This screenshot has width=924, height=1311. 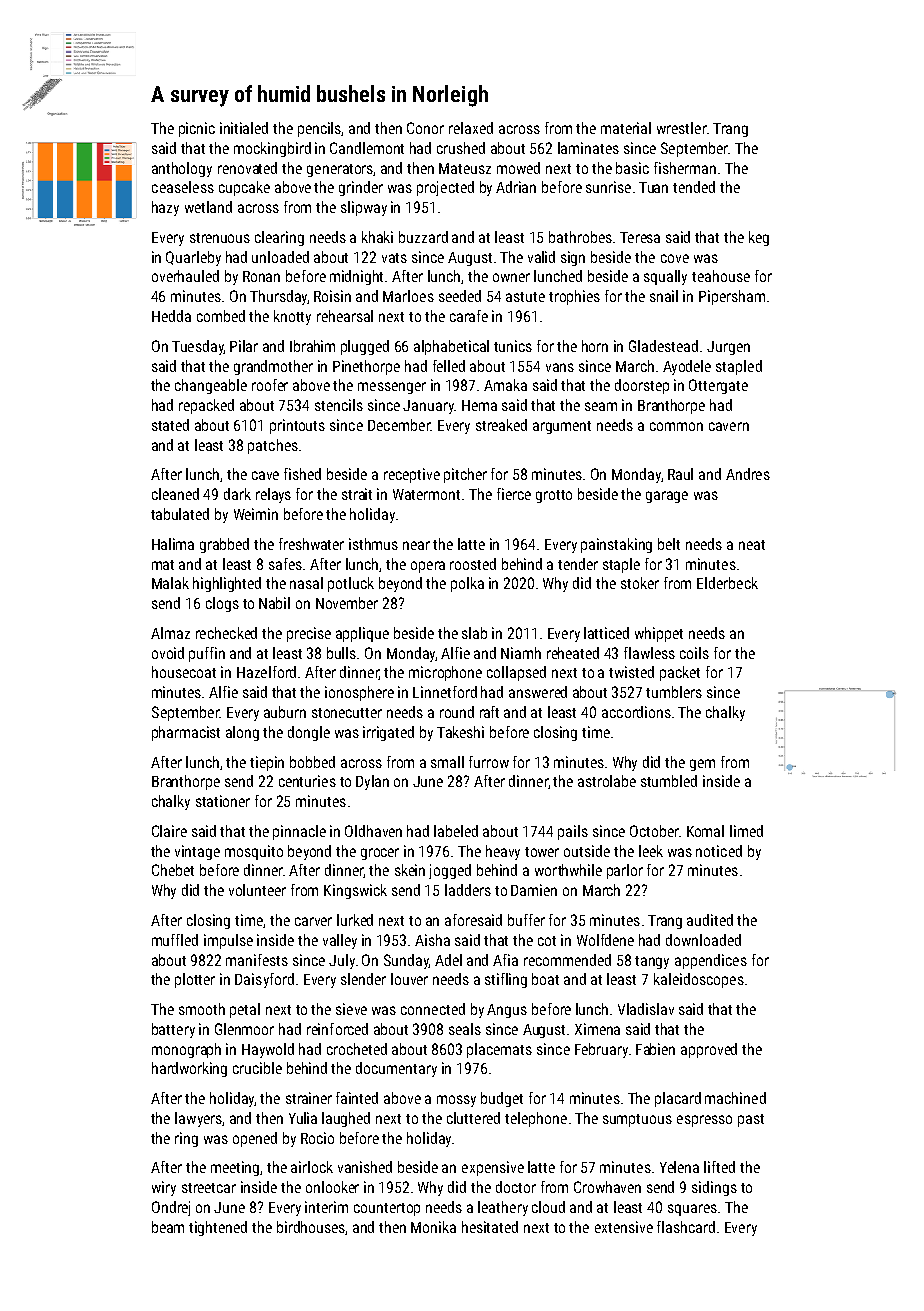 I want to click on ladders, so click(x=468, y=890).
